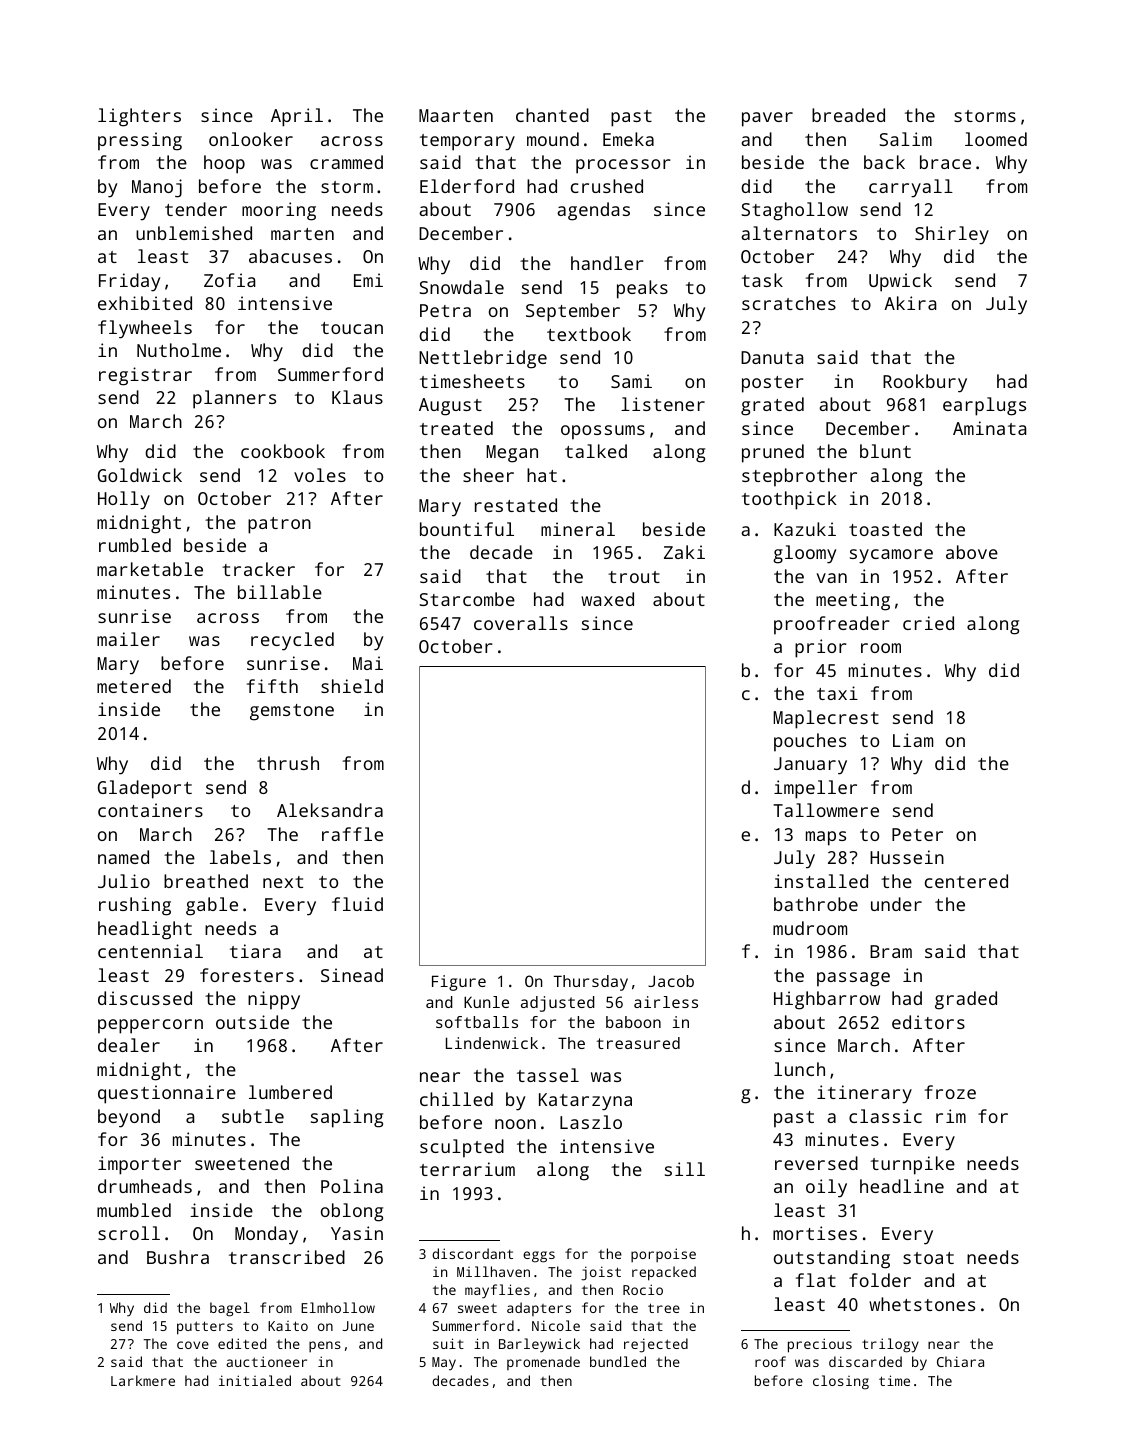 This document has height=1456, width=1125. What do you see at coordinates (224, 164) in the document?
I see `hoop` at bounding box center [224, 164].
